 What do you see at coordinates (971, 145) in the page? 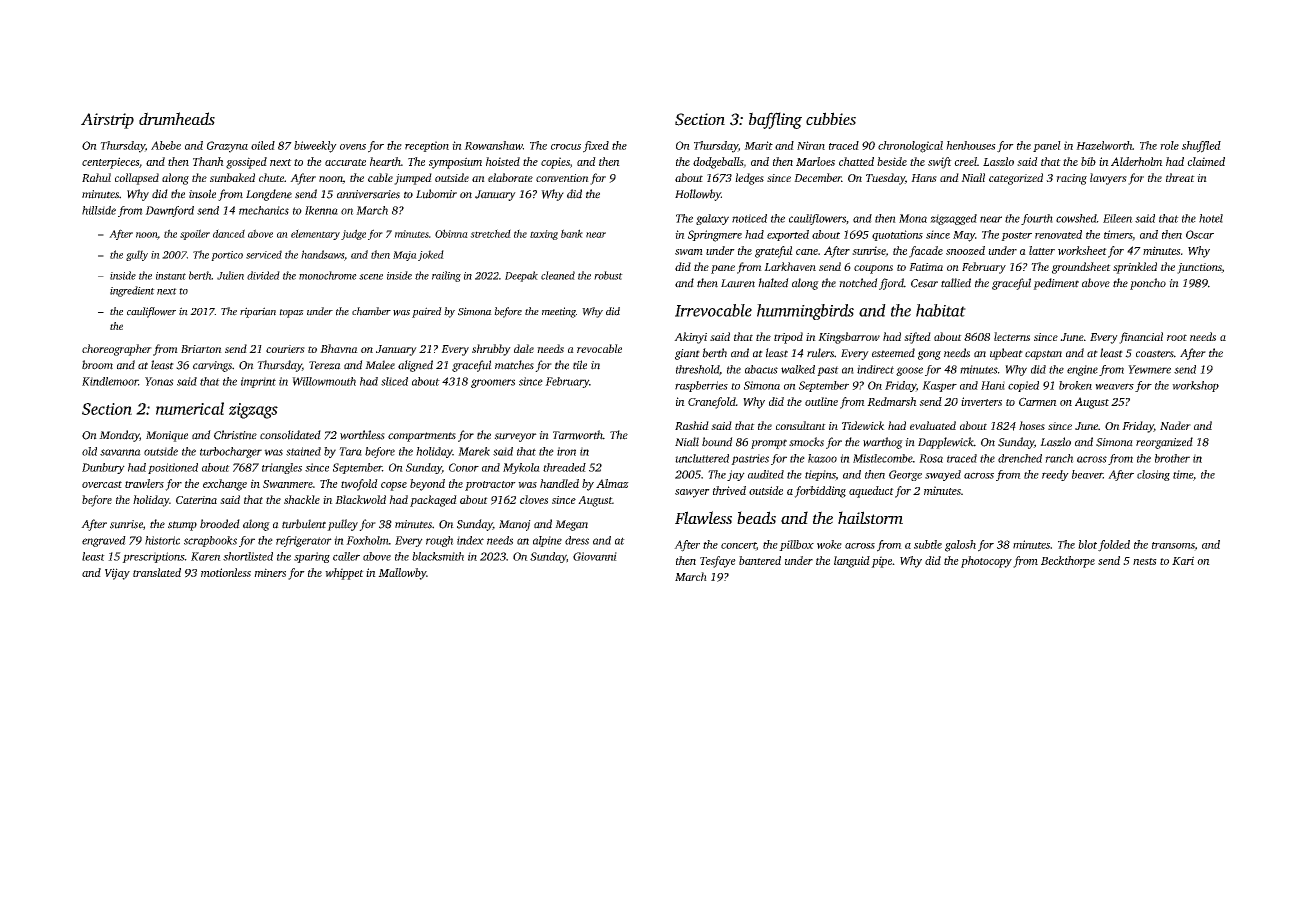
I see `henhouses` at bounding box center [971, 145].
